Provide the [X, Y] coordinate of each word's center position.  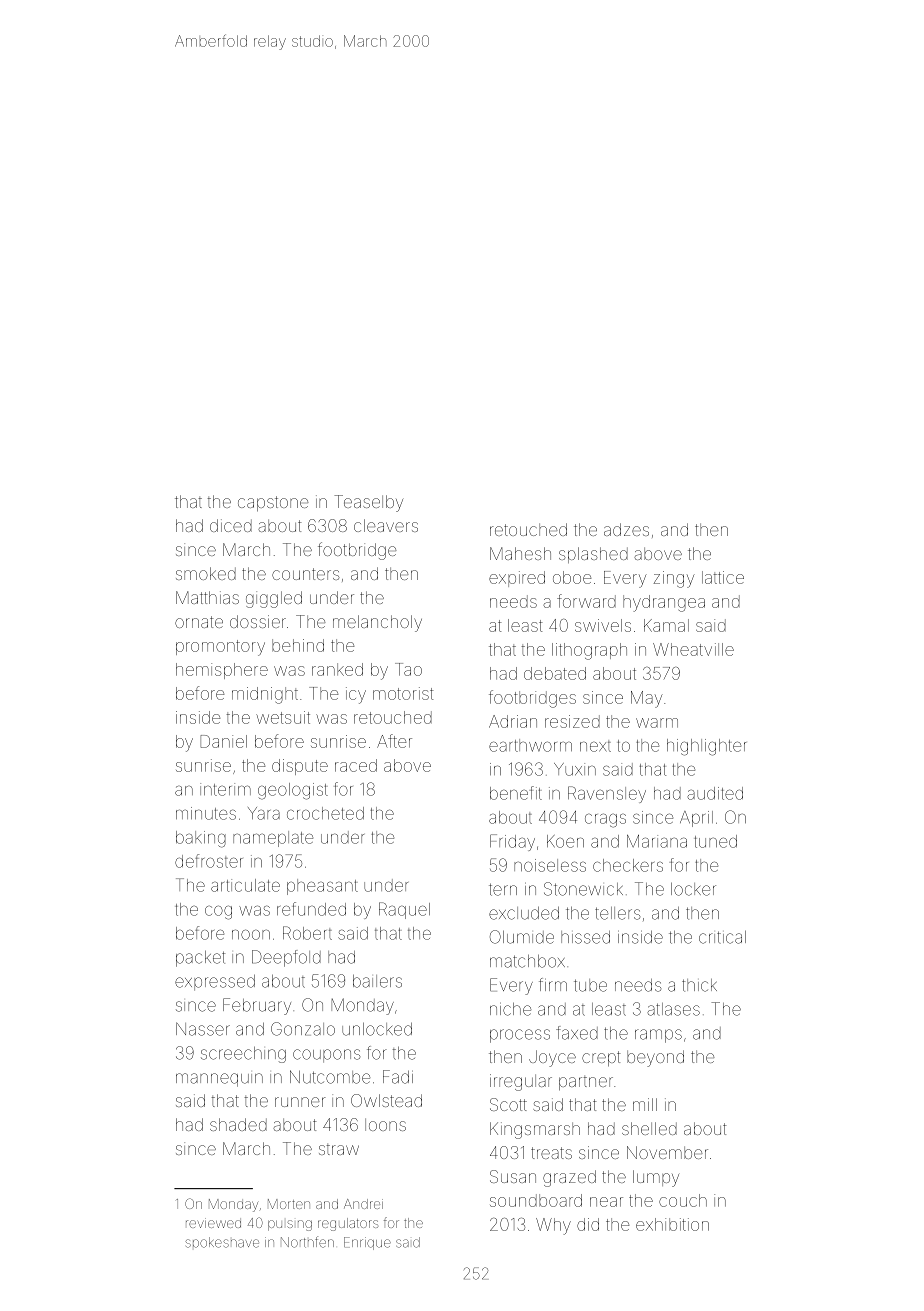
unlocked [377, 1029]
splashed [593, 555]
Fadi [398, 1077]
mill [645, 1104]
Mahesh [520, 553]
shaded [238, 1124]
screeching [243, 1055]
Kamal [666, 625]
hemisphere [222, 671]
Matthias [207, 597]
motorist [403, 693]
